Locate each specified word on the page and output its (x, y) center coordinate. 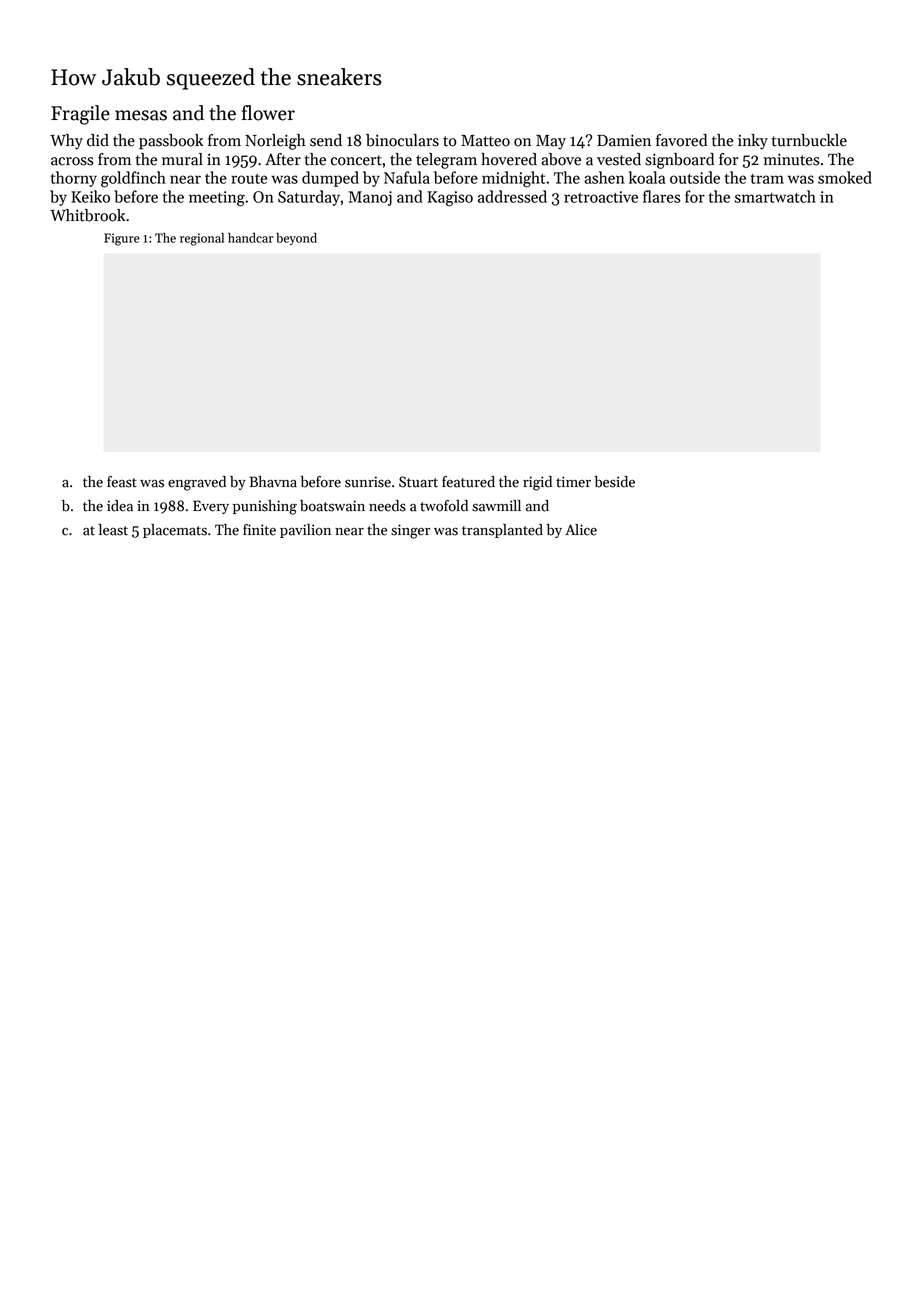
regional (202, 239)
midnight (513, 179)
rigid (537, 483)
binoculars (402, 140)
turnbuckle (809, 140)
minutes (791, 159)
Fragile (80, 115)
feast (122, 482)
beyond (296, 238)
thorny (74, 179)
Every (211, 507)
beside (615, 482)
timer (573, 482)
